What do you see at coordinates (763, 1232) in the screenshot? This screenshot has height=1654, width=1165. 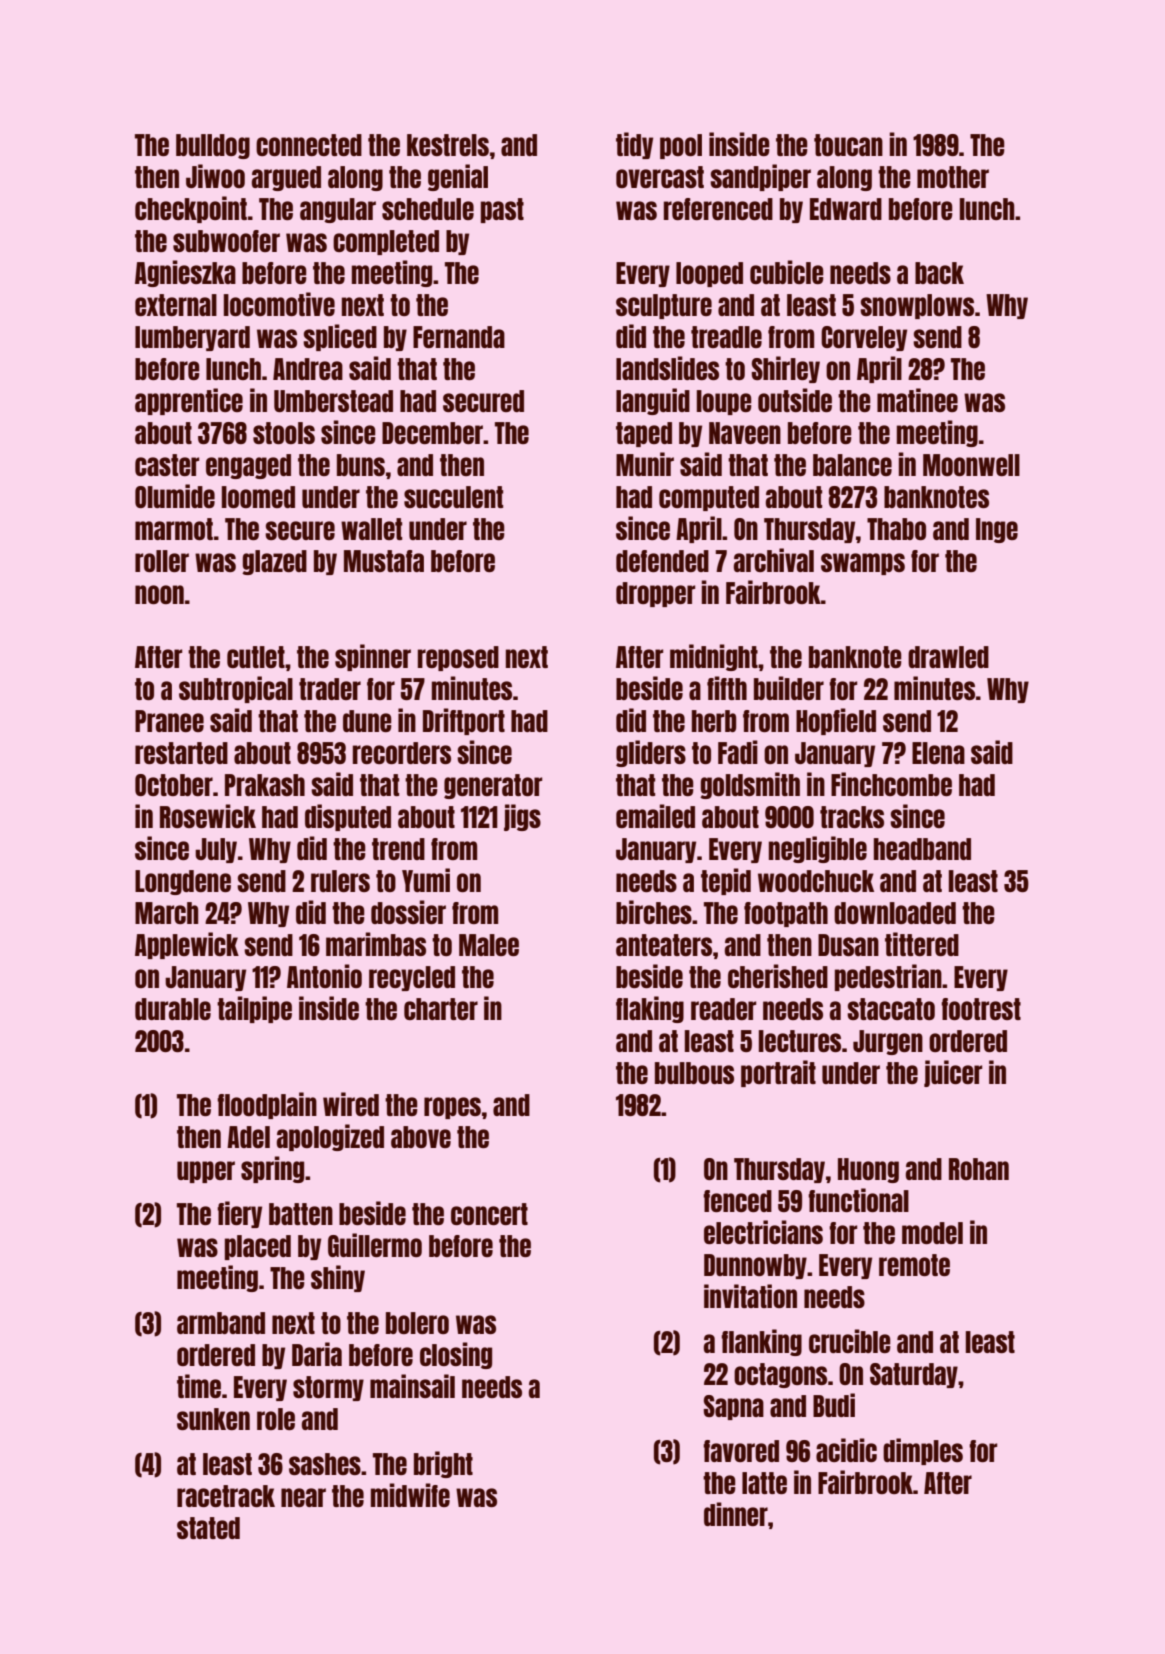 I see `electricians` at bounding box center [763, 1232].
